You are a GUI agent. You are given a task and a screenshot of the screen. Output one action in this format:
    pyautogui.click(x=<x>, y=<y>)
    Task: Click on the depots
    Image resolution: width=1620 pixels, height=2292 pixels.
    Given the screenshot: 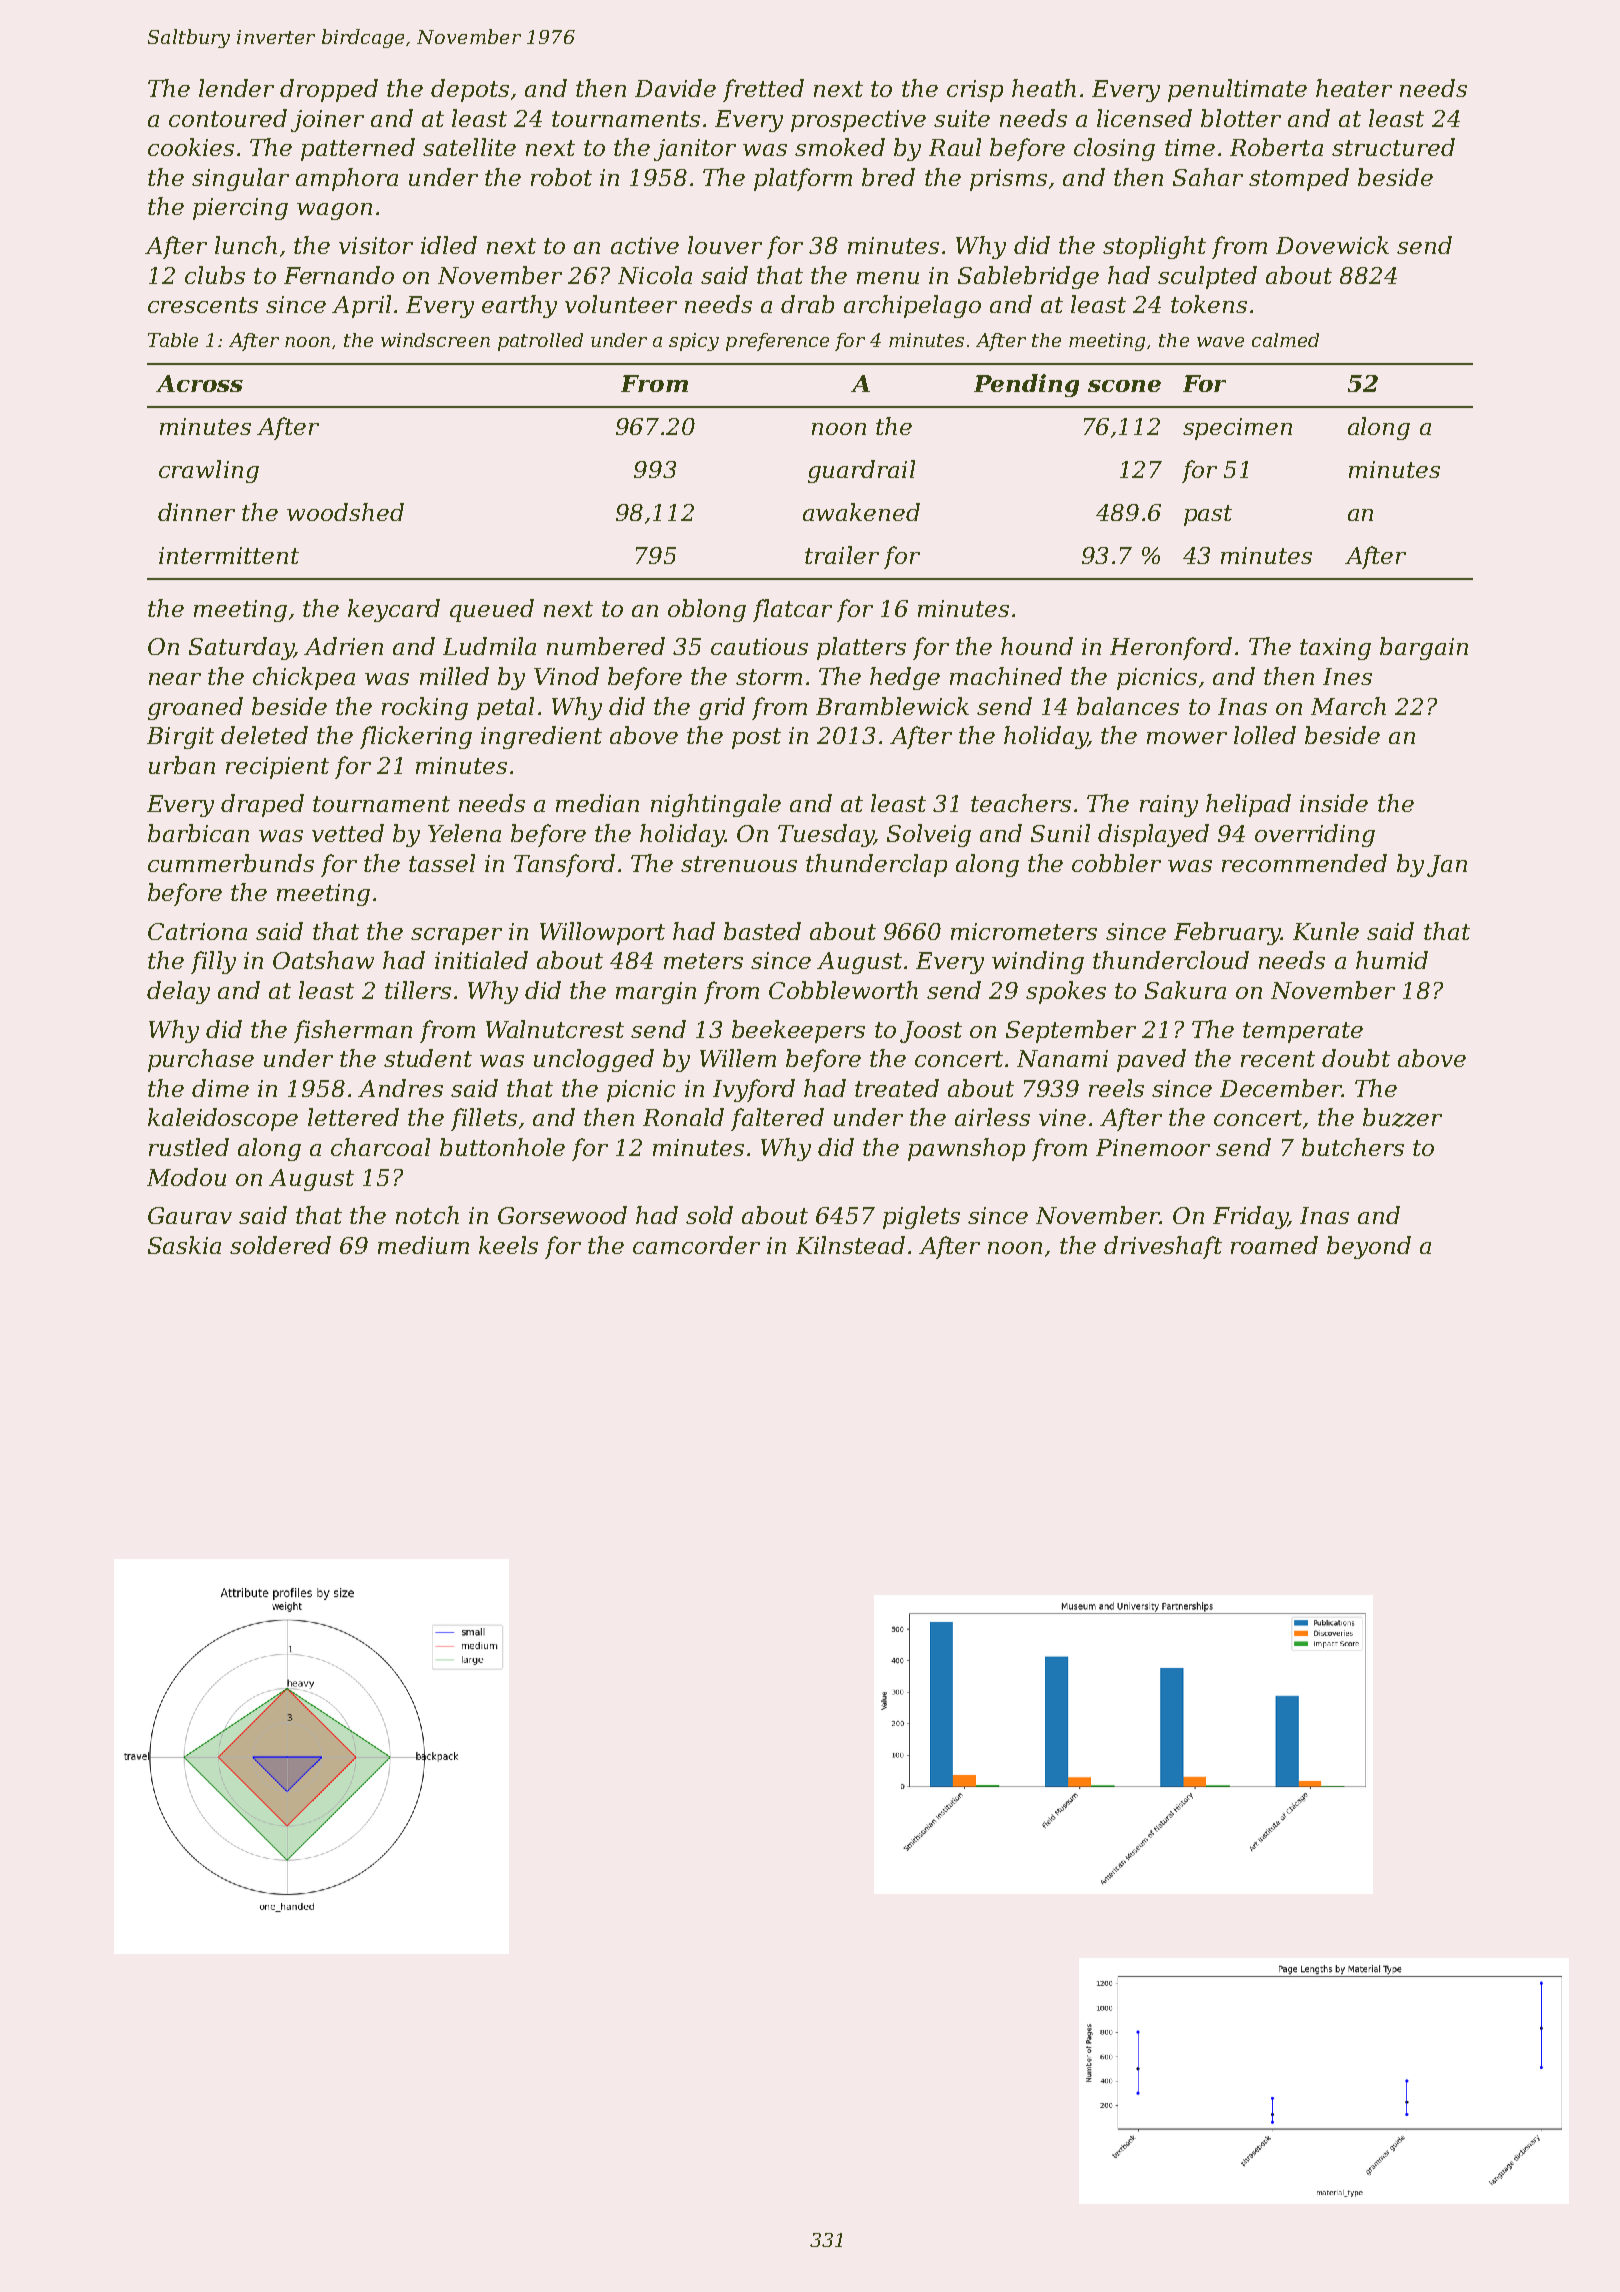 What is the action you would take?
    pyautogui.click(x=470, y=90)
